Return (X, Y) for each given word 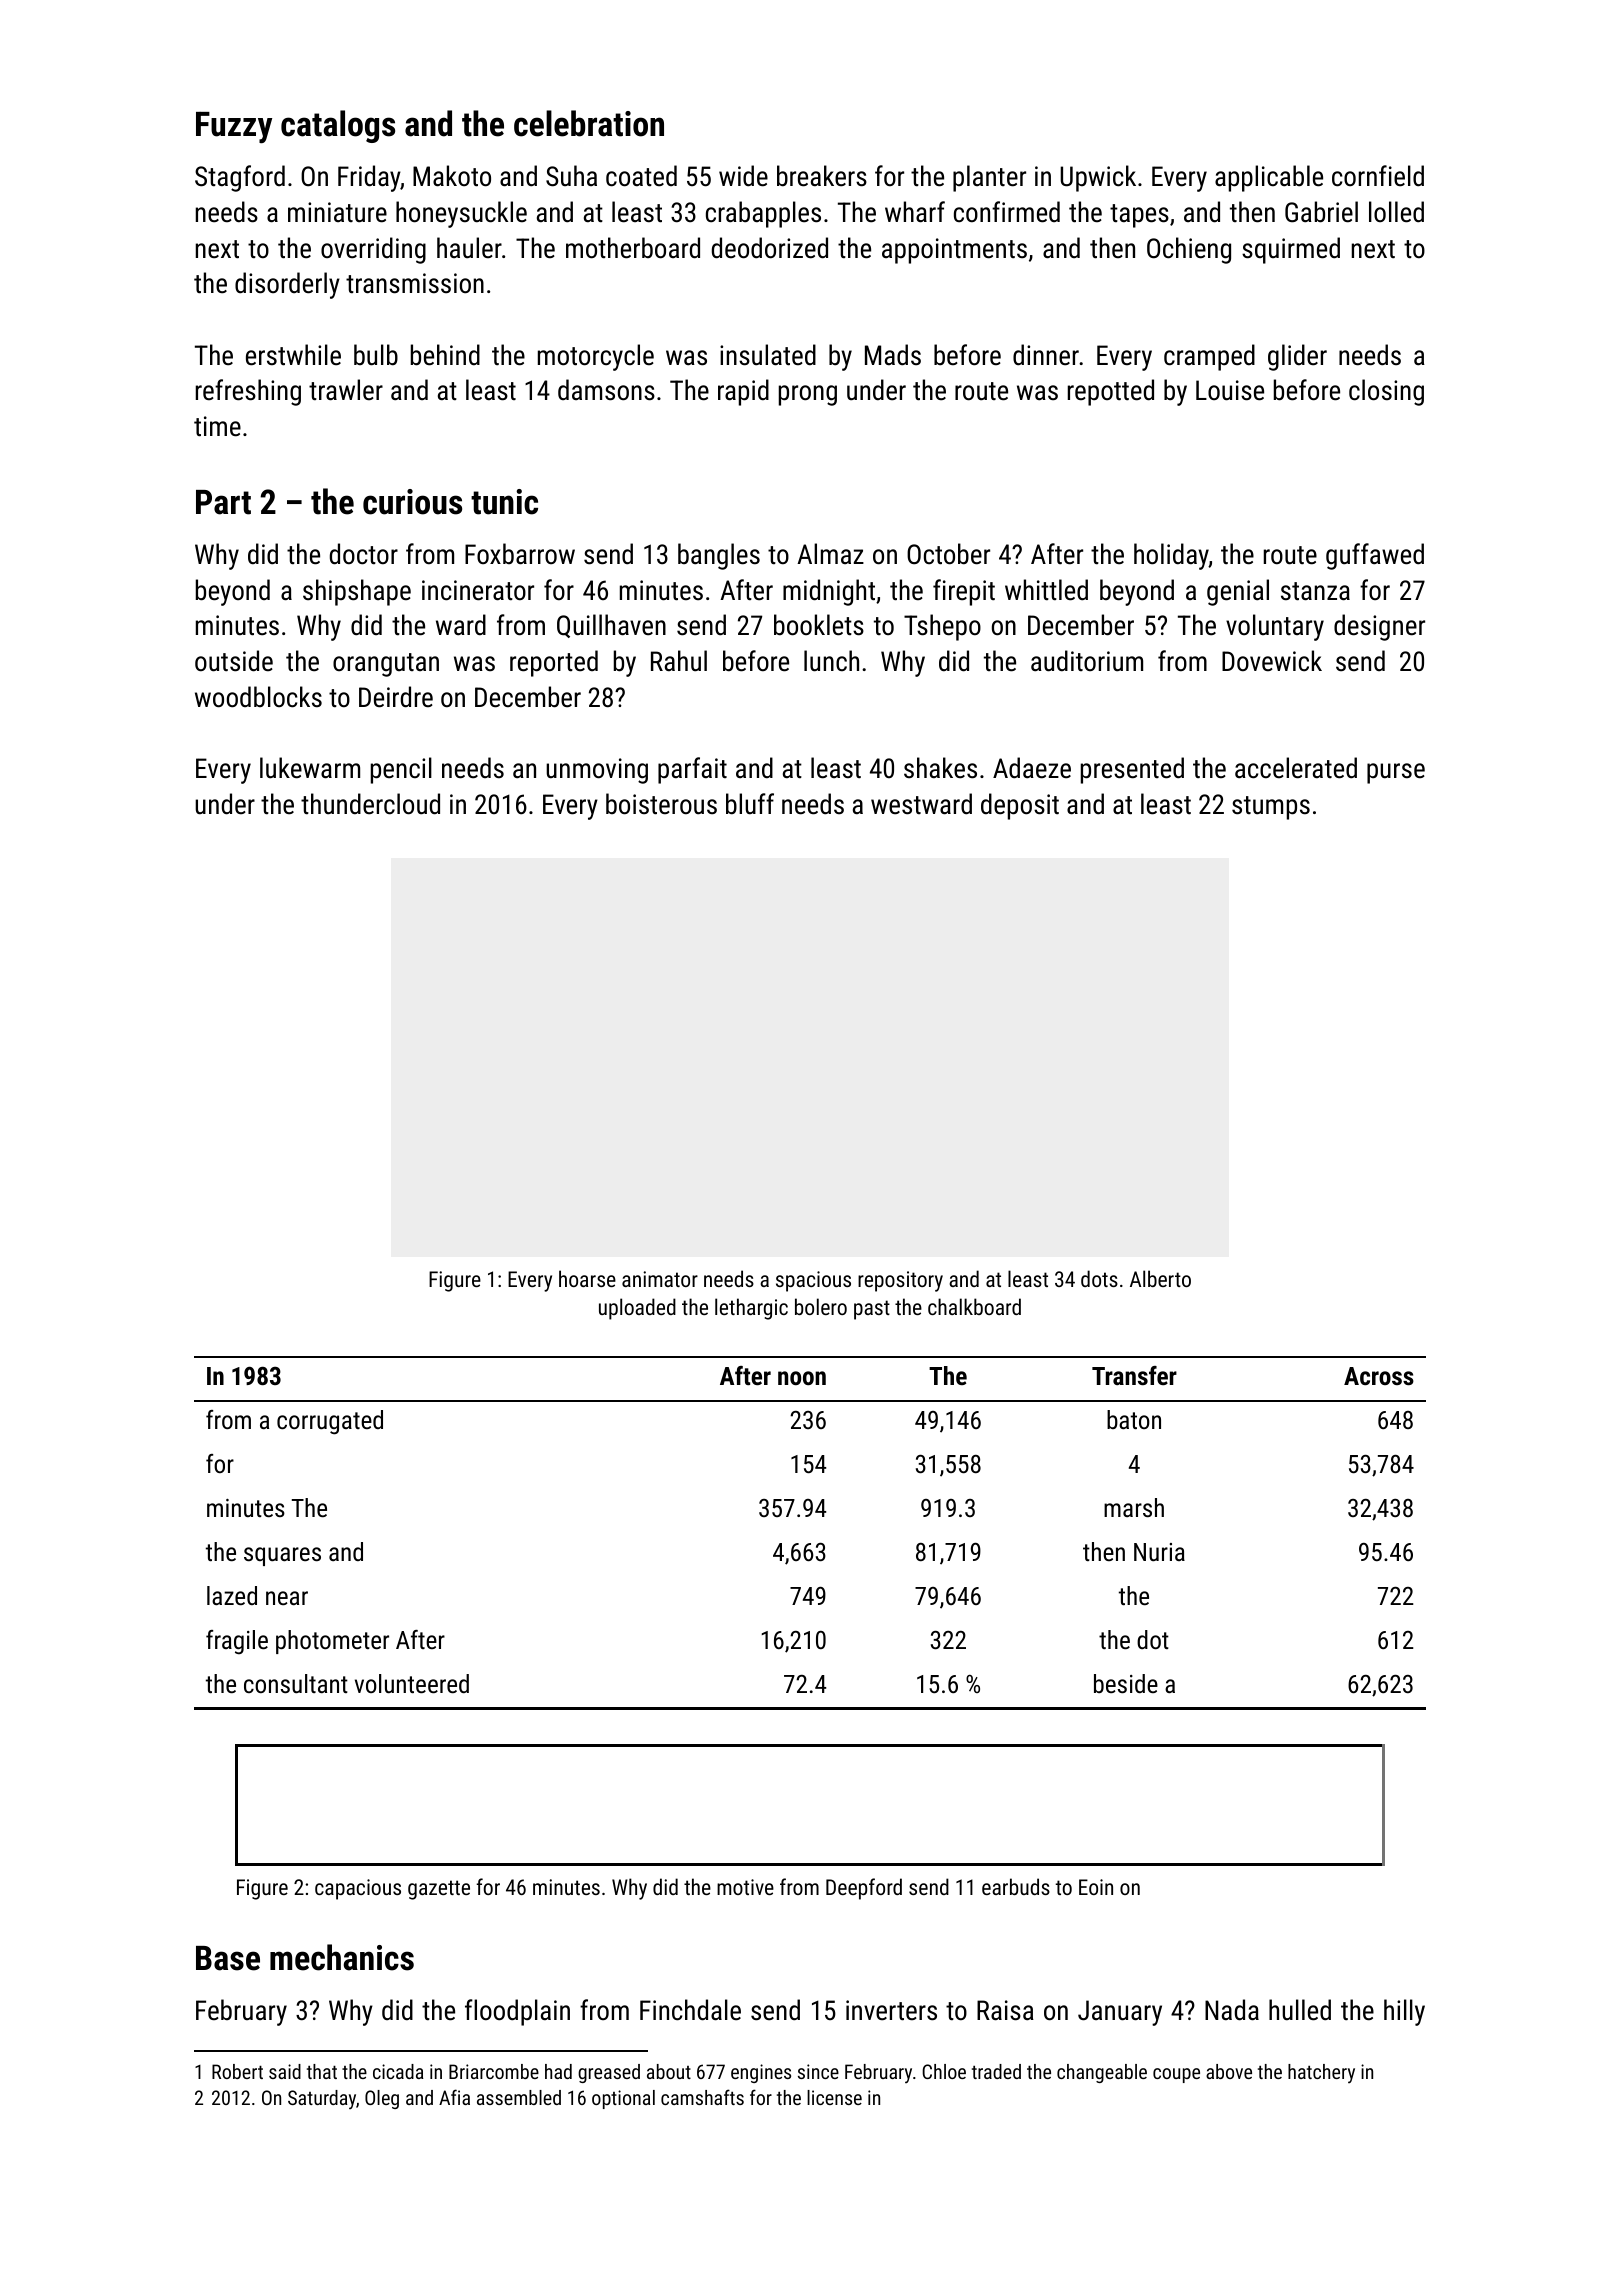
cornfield (1378, 176)
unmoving (597, 771)
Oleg (382, 2099)
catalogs (338, 126)
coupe (1176, 2075)
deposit (1020, 806)
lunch (831, 661)
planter (989, 178)
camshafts (702, 2097)
